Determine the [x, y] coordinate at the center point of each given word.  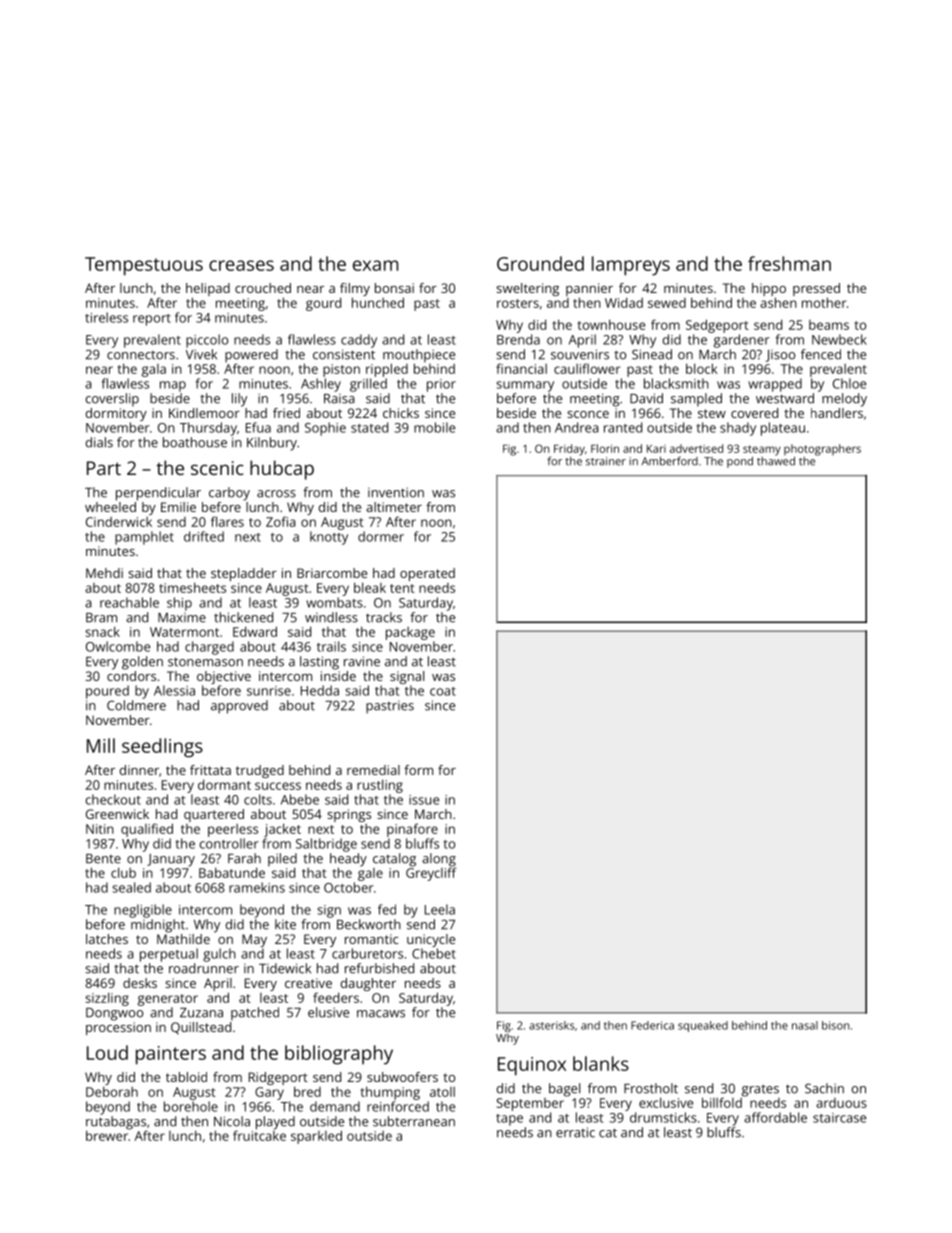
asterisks [551, 1025]
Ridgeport [278, 1078]
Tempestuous [144, 266]
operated [427, 574]
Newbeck [839, 339]
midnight [158, 926]
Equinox [532, 1066]
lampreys [631, 266]
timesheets [192, 587]
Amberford [670, 461]
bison [835, 1025]
